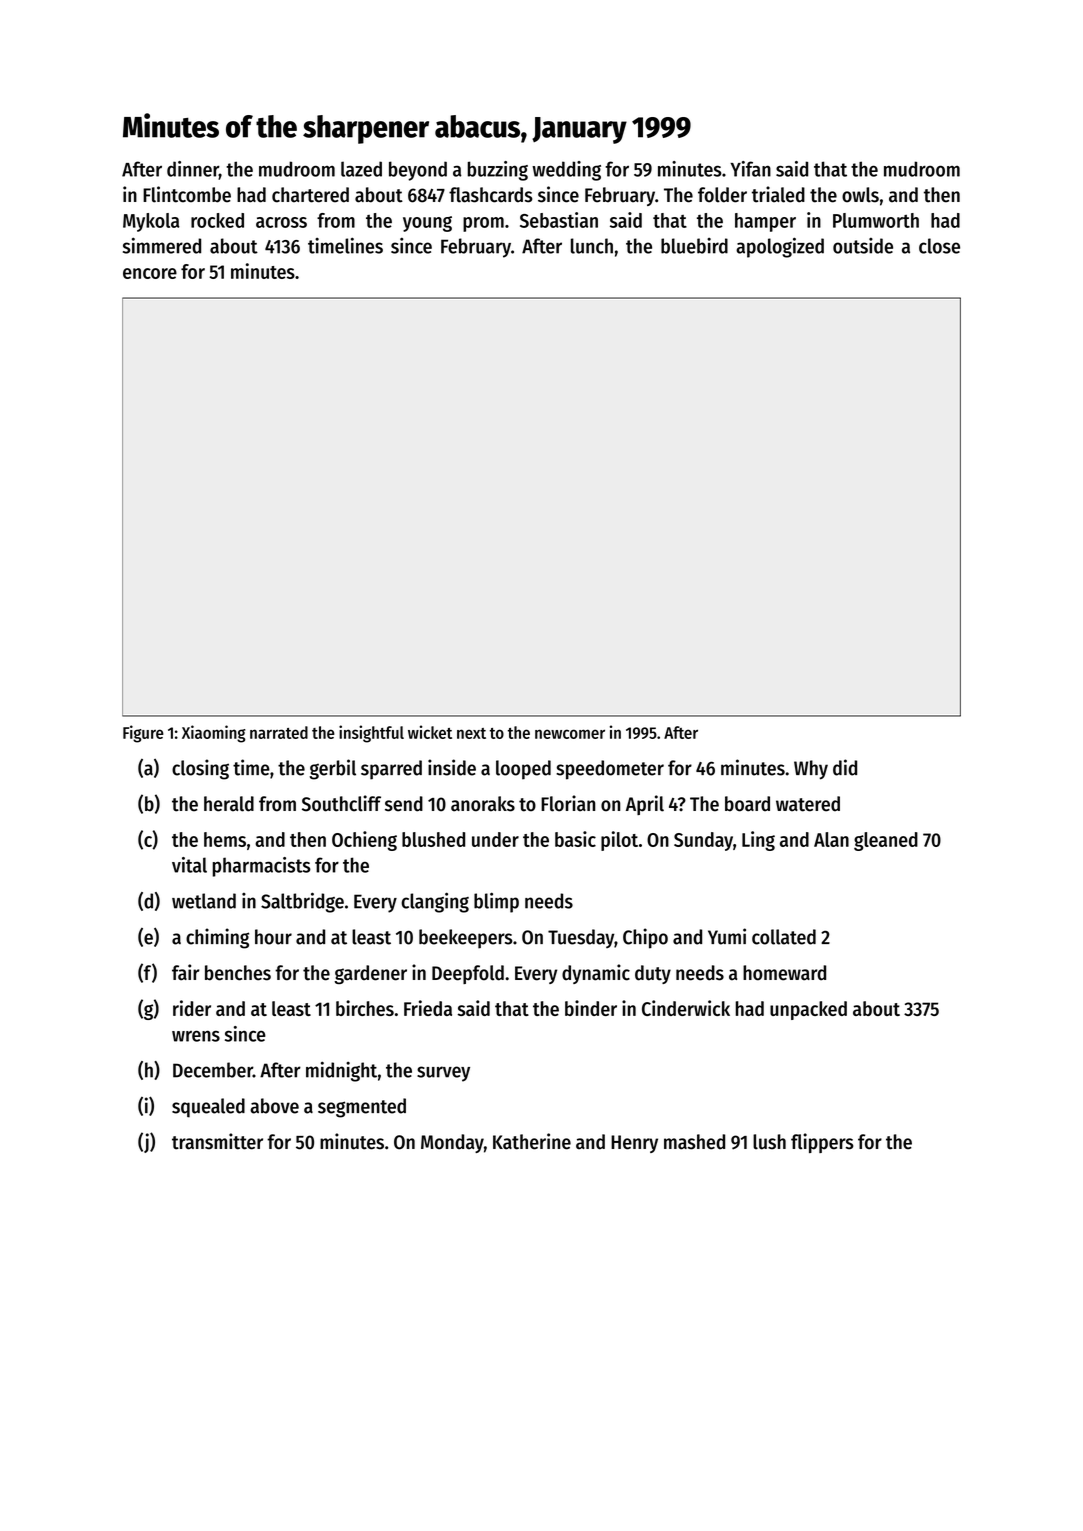  What do you see at coordinates (592, 246) in the document?
I see `lunch` at bounding box center [592, 246].
